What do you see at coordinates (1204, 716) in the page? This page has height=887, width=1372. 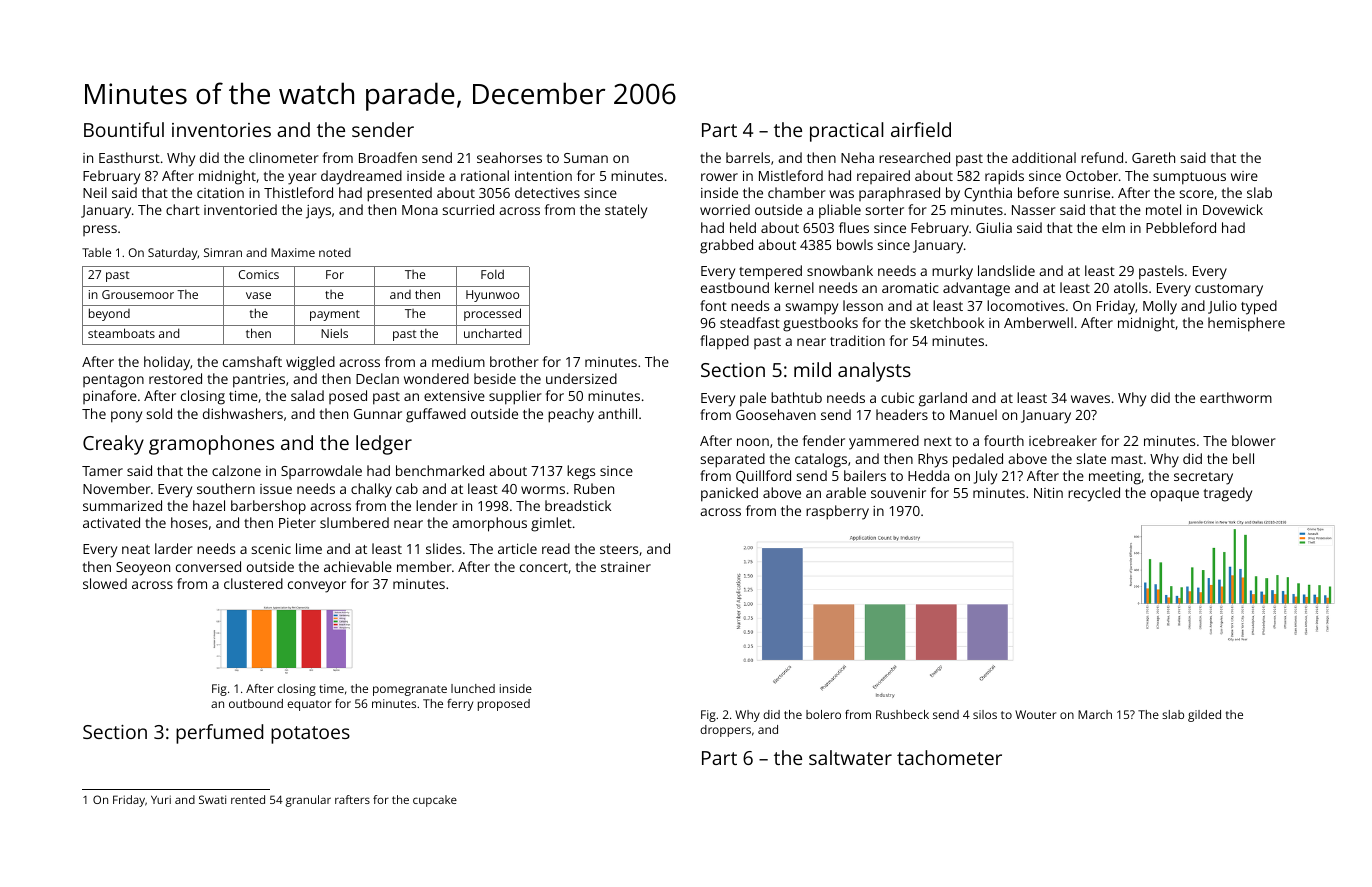 I see `gilded` at bounding box center [1204, 716].
